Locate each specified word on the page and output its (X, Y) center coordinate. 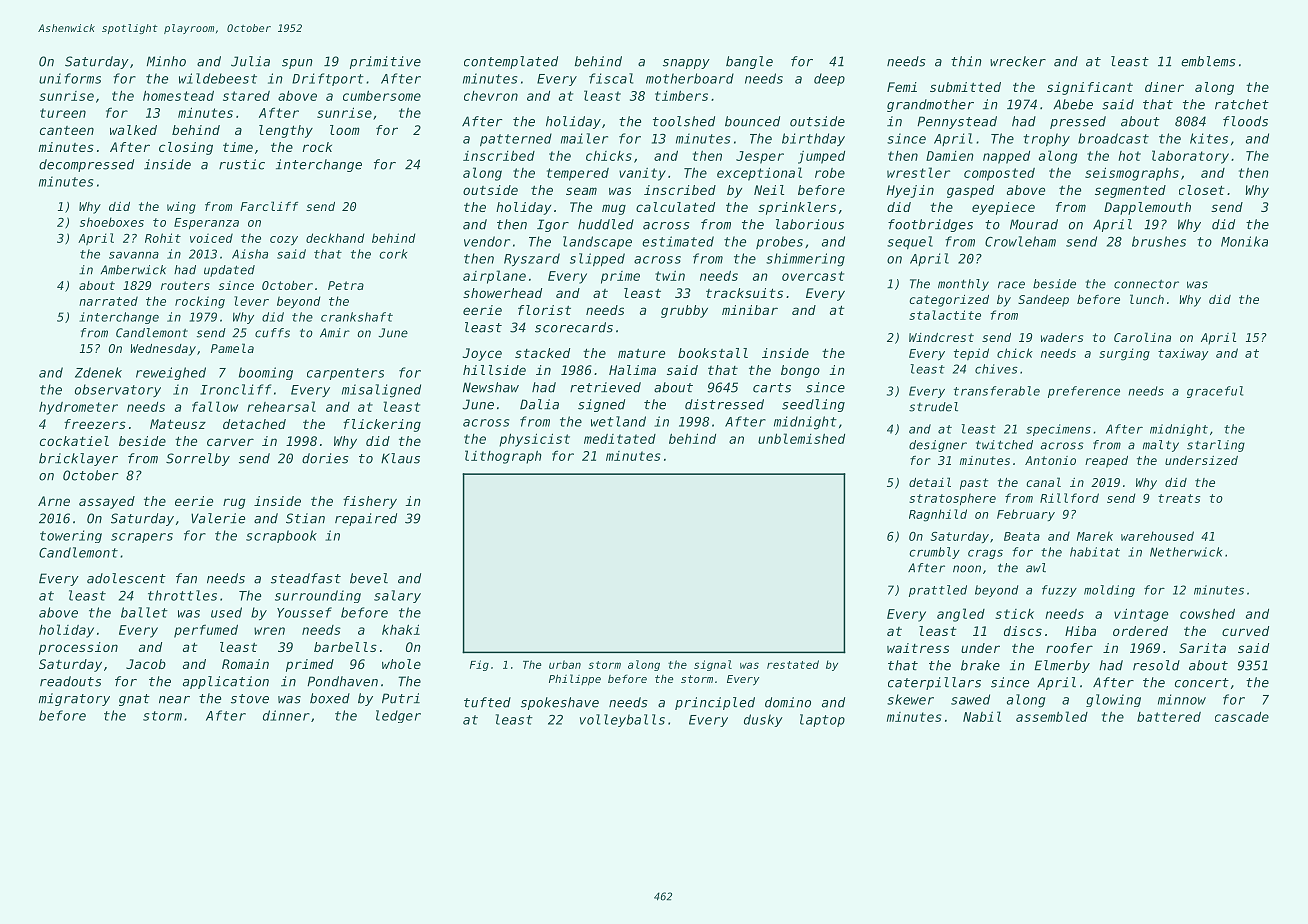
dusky (763, 720)
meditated (620, 439)
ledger (398, 716)
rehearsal (281, 406)
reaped (1106, 462)
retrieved (605, 387)
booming (266, 373)
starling (1216, 446)
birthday (813, 139)
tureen (63, 113)
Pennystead (957, 122)
